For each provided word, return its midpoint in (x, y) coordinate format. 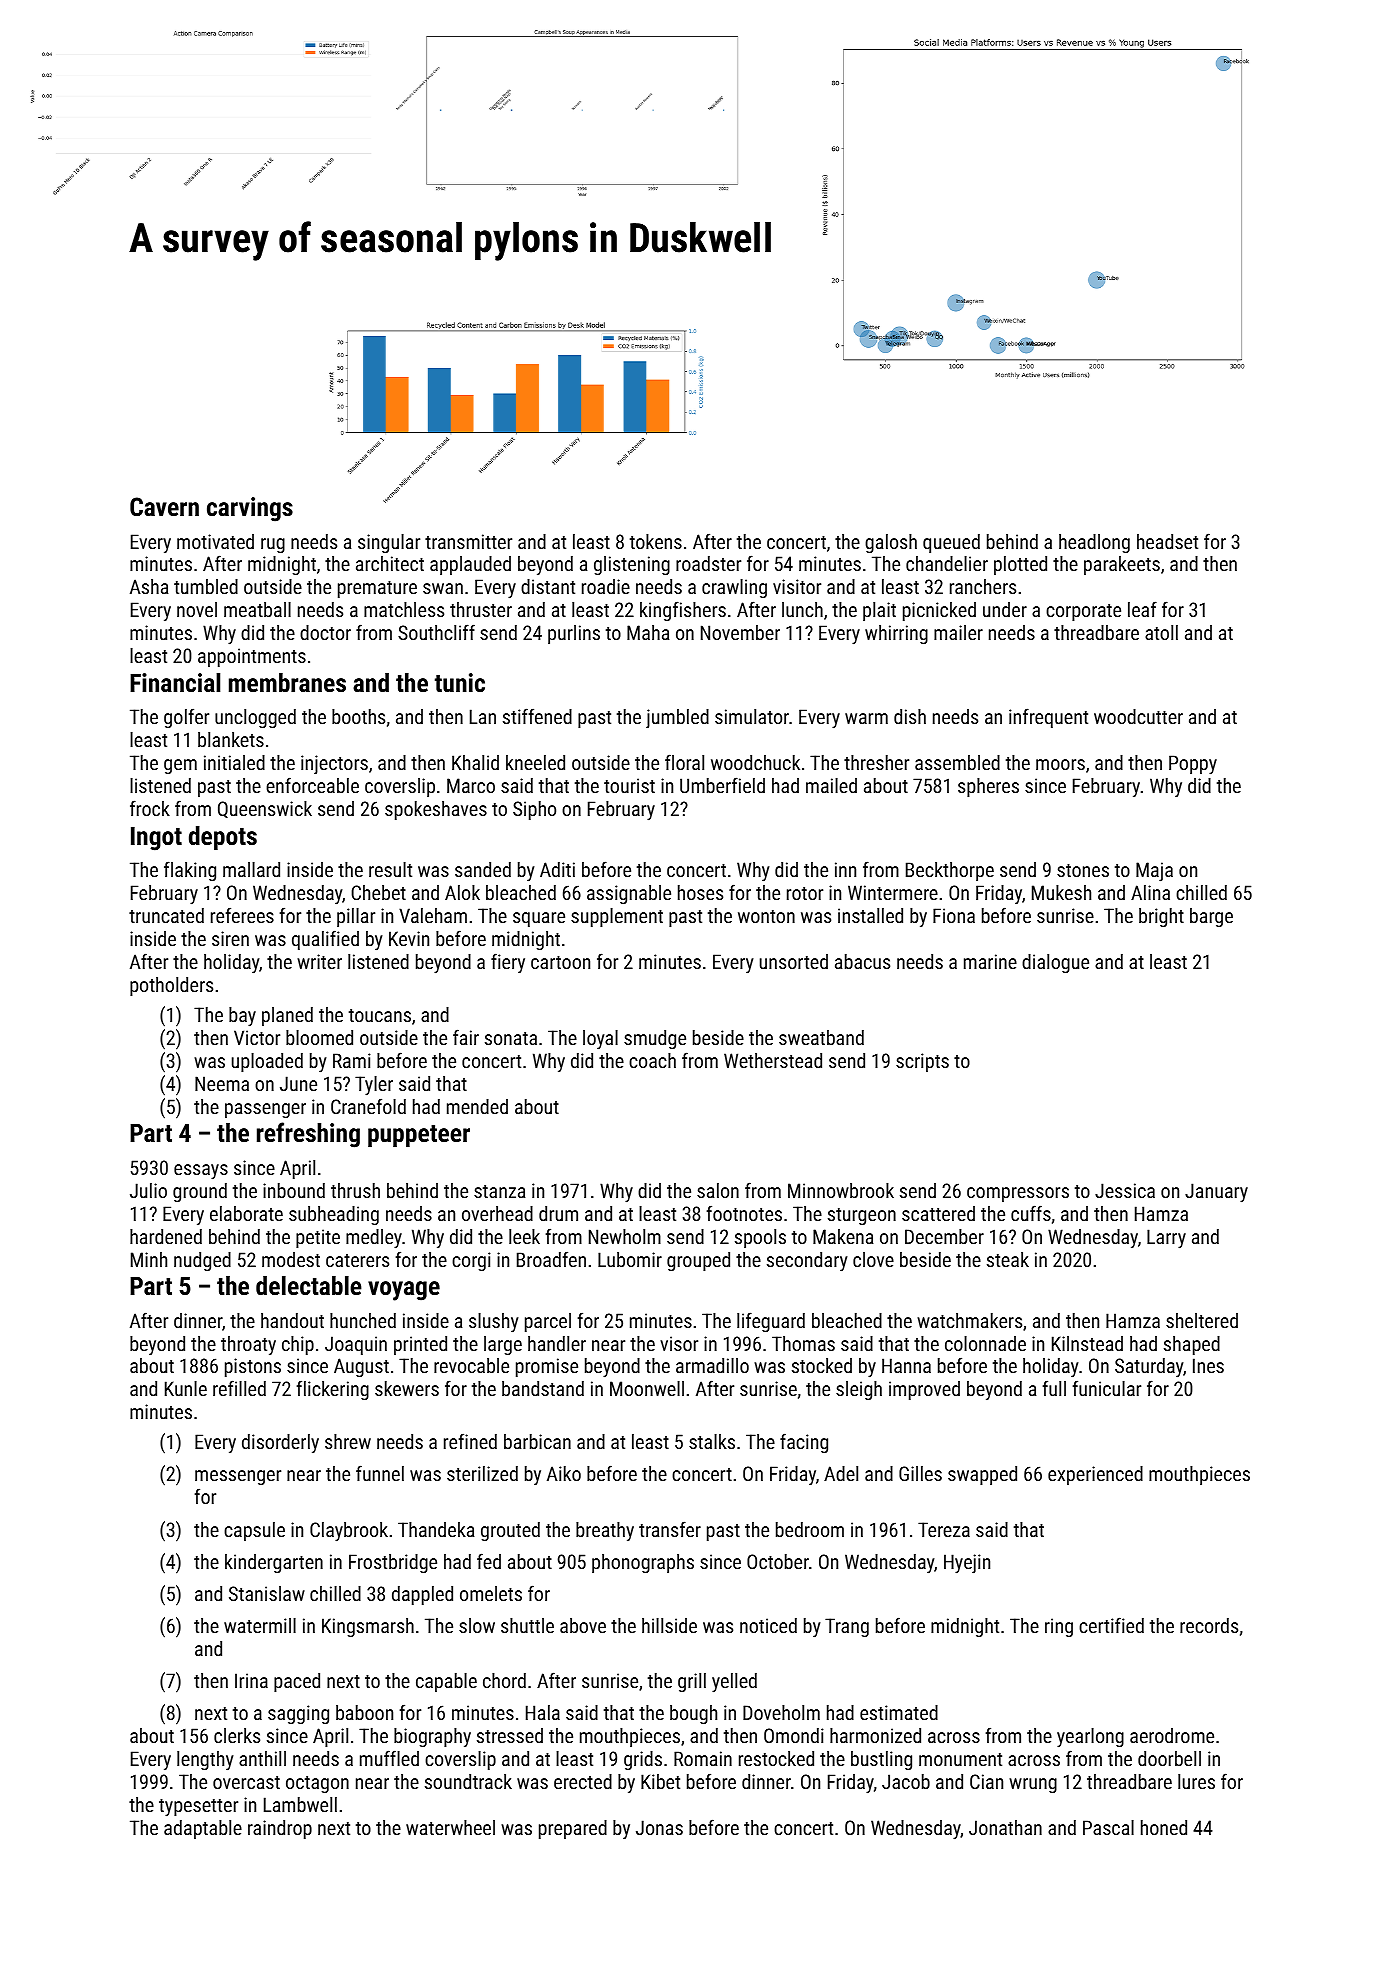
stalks (712, 1441)
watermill (260, 1625)
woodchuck (755, 762)
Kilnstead (1087, 1343)
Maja (1154, 872)
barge (1211, 917)
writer (319, 961)
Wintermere (893, 892)
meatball (257, 609)
